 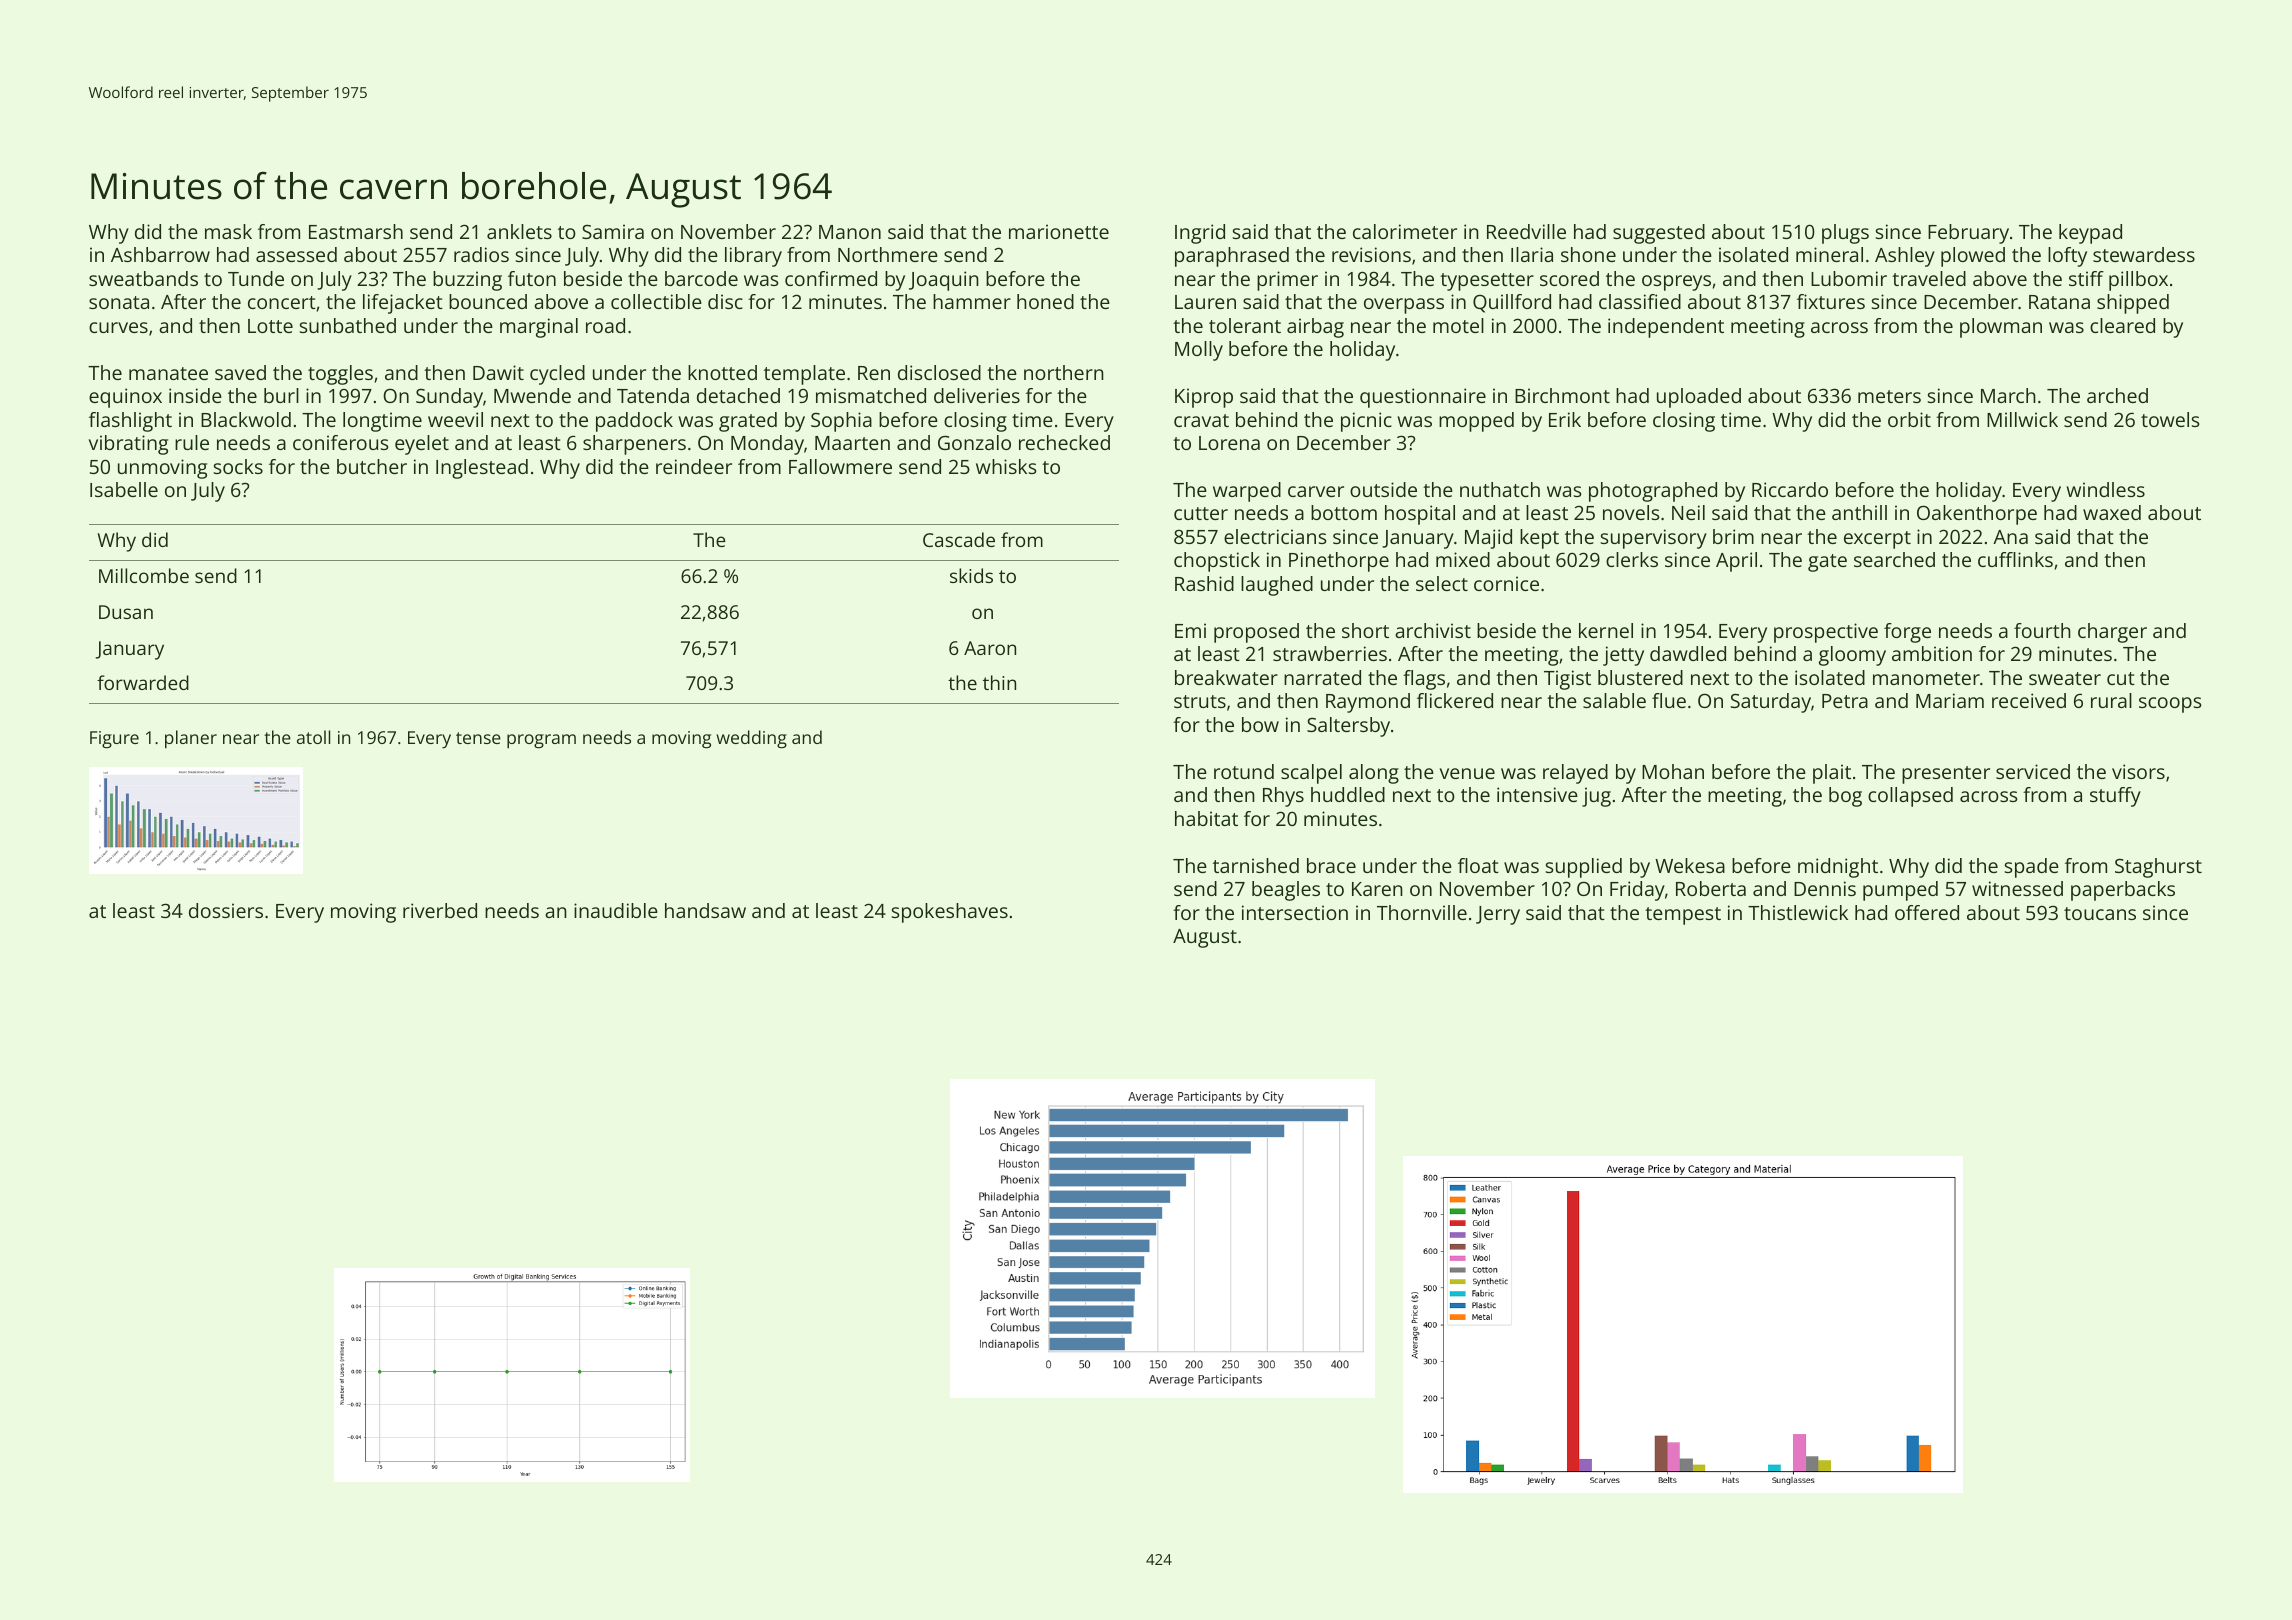 I want to click on mask, so click(x=228, y=231).
